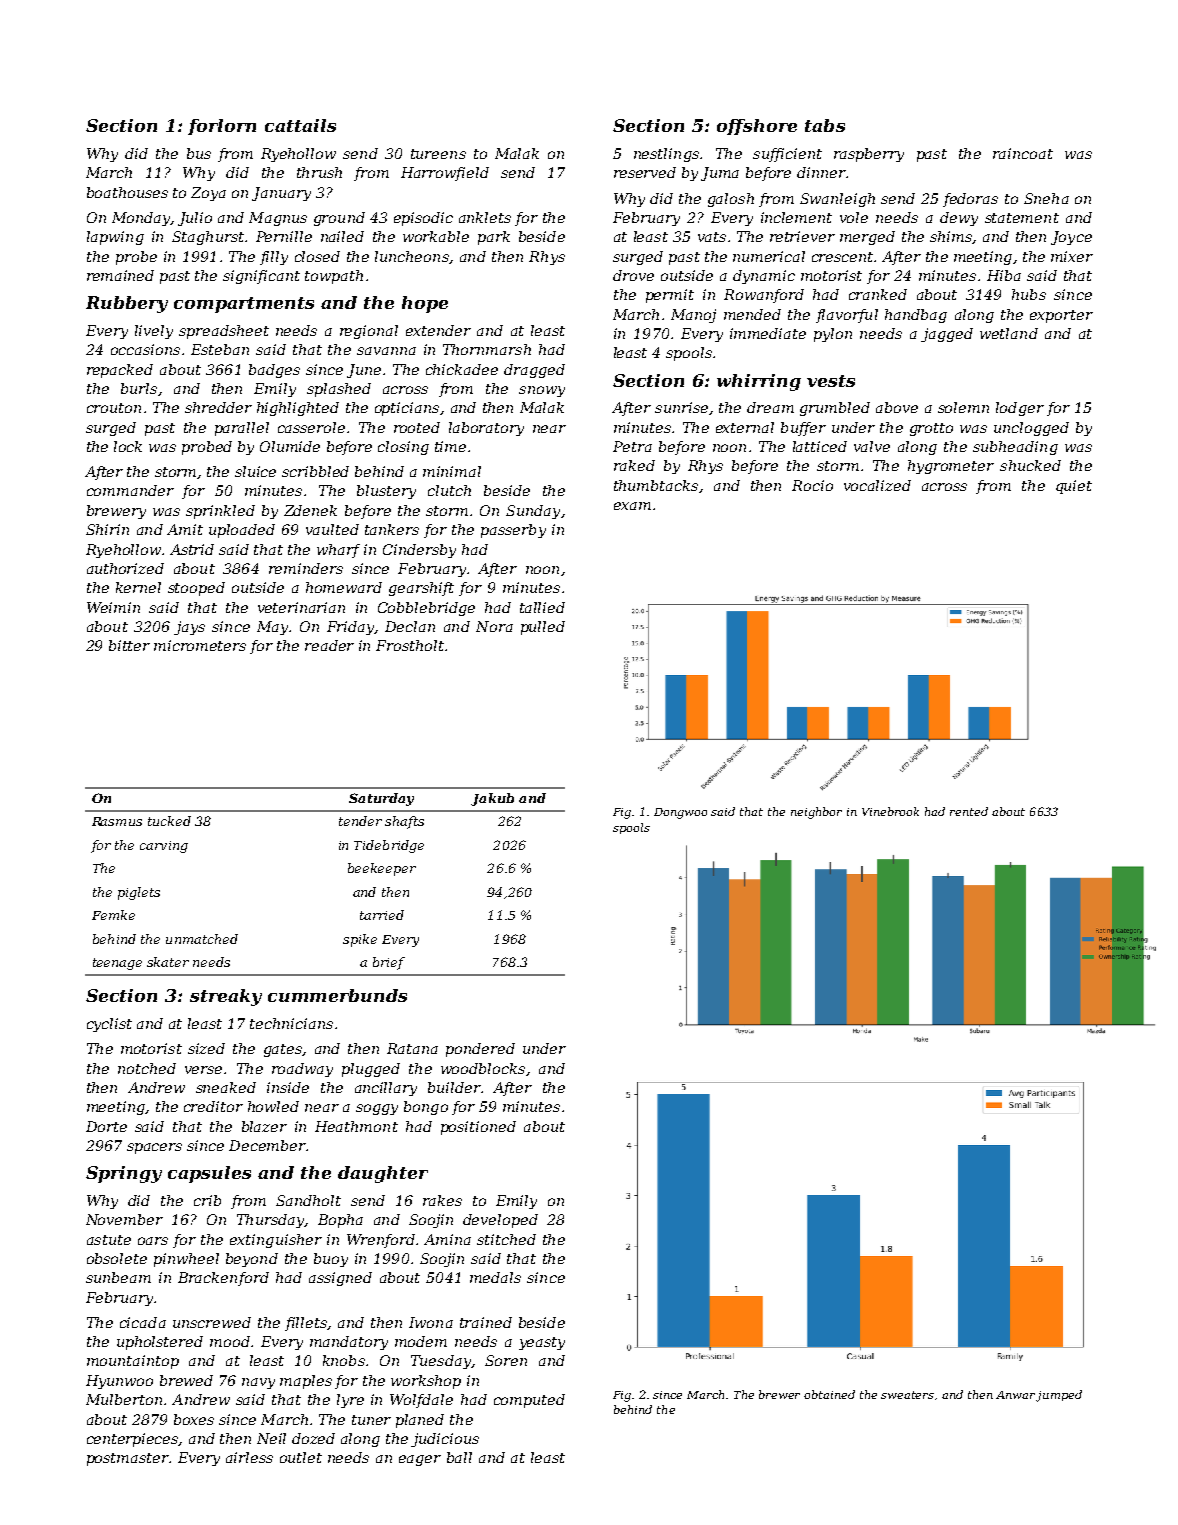 The width and height of the screenshot is (1178, 1525). Describe the element at coordinates (969, 811) in the screenshot. I see `rented` at that location.
